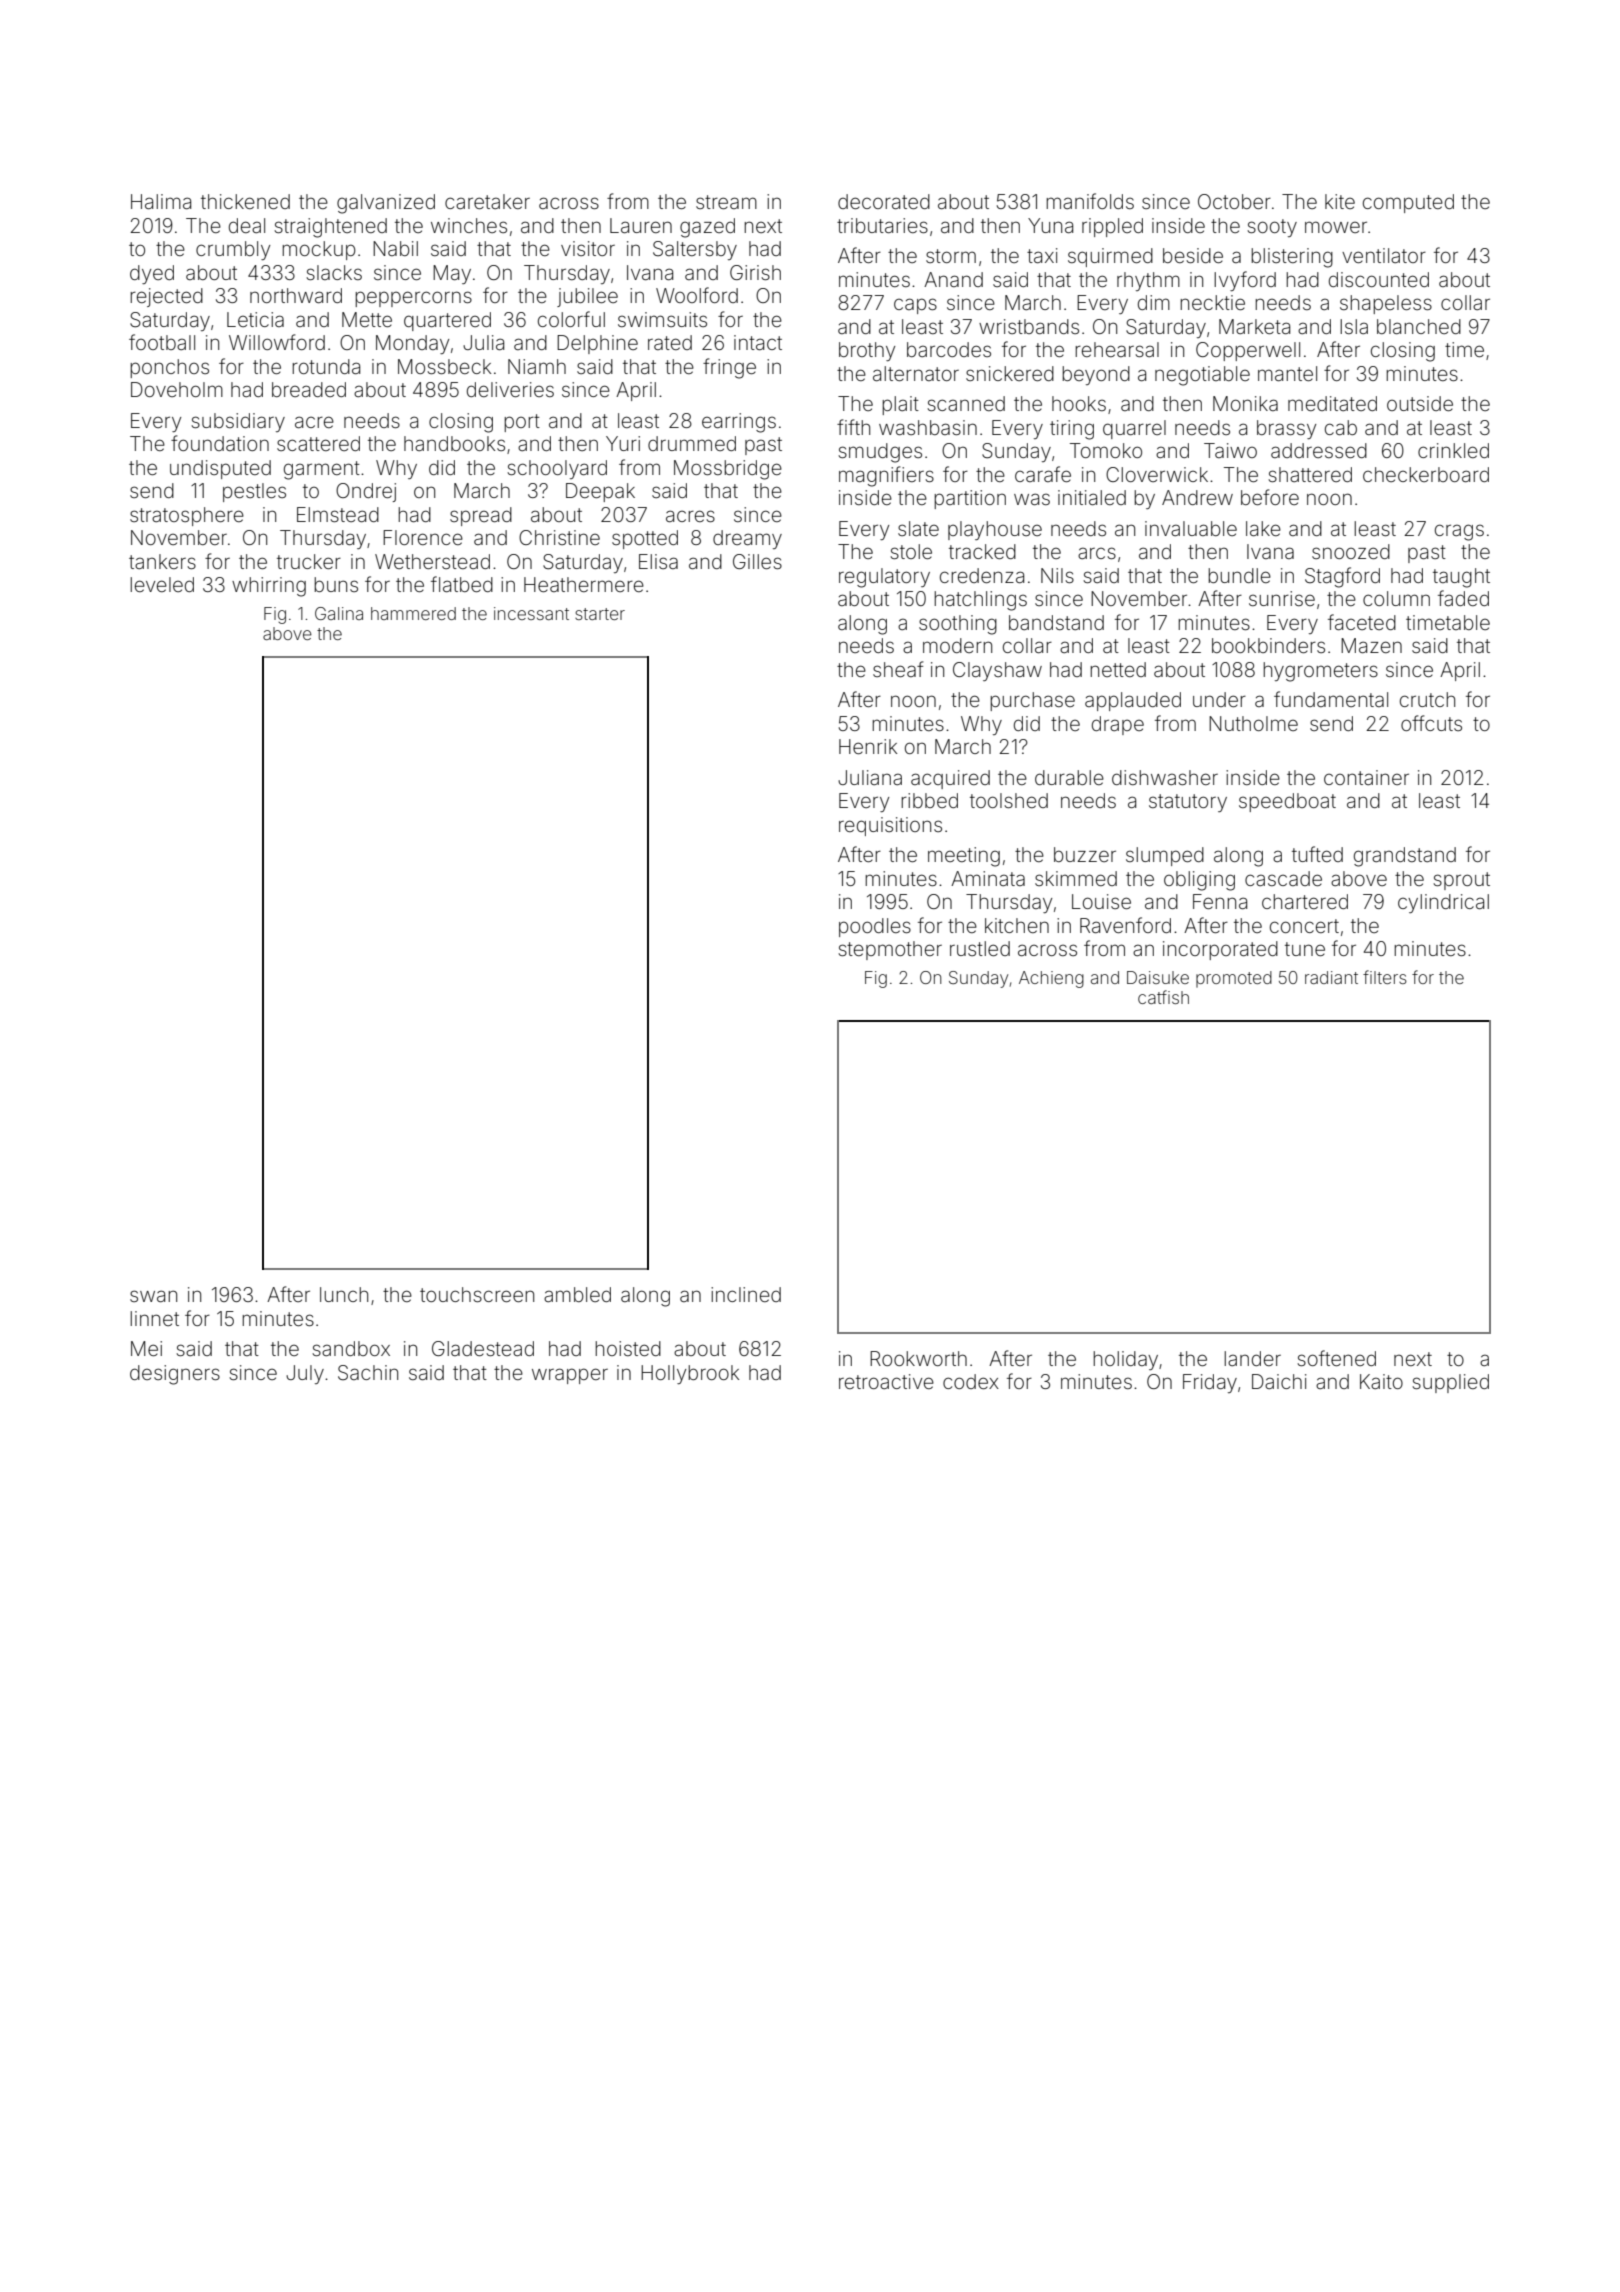 The image size is (1620, 2292). I want to click on stepmother, so click(890, 950).
